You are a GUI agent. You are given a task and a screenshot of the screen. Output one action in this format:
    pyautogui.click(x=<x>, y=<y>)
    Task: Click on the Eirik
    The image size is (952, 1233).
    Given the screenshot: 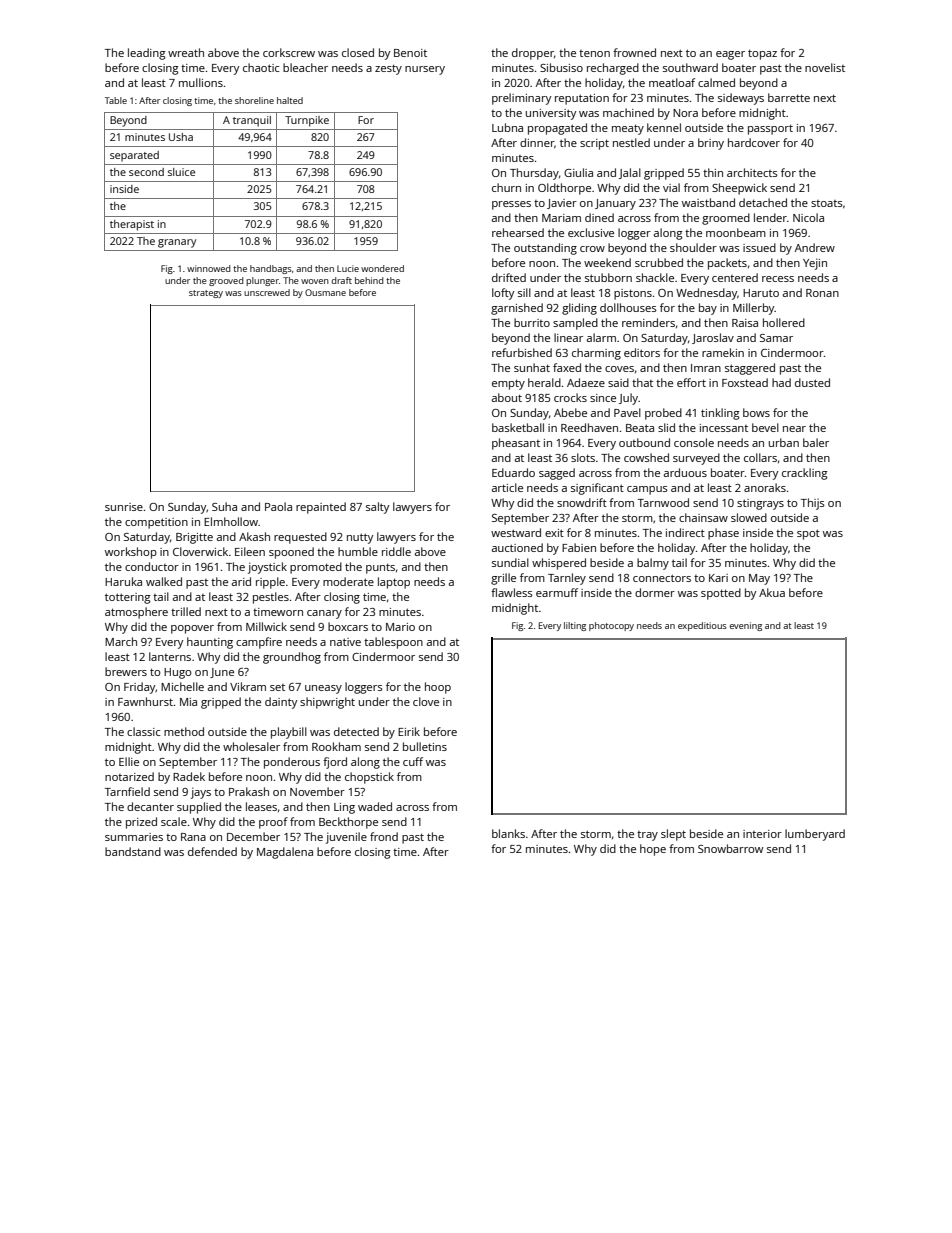 What is the action you would take?
    pyautogui.click(x=409, y=731)
